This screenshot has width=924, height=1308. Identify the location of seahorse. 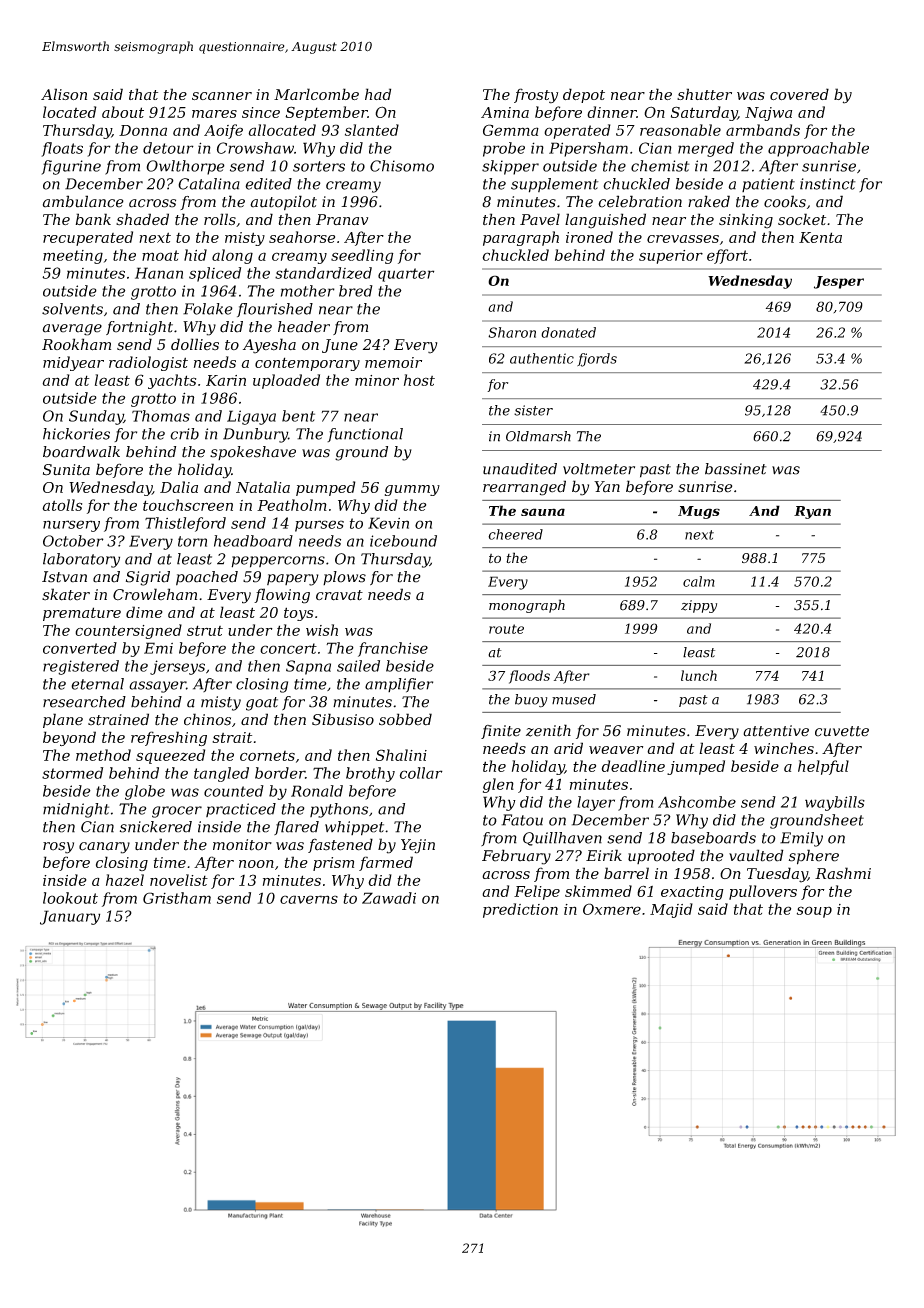
(302, 237).
